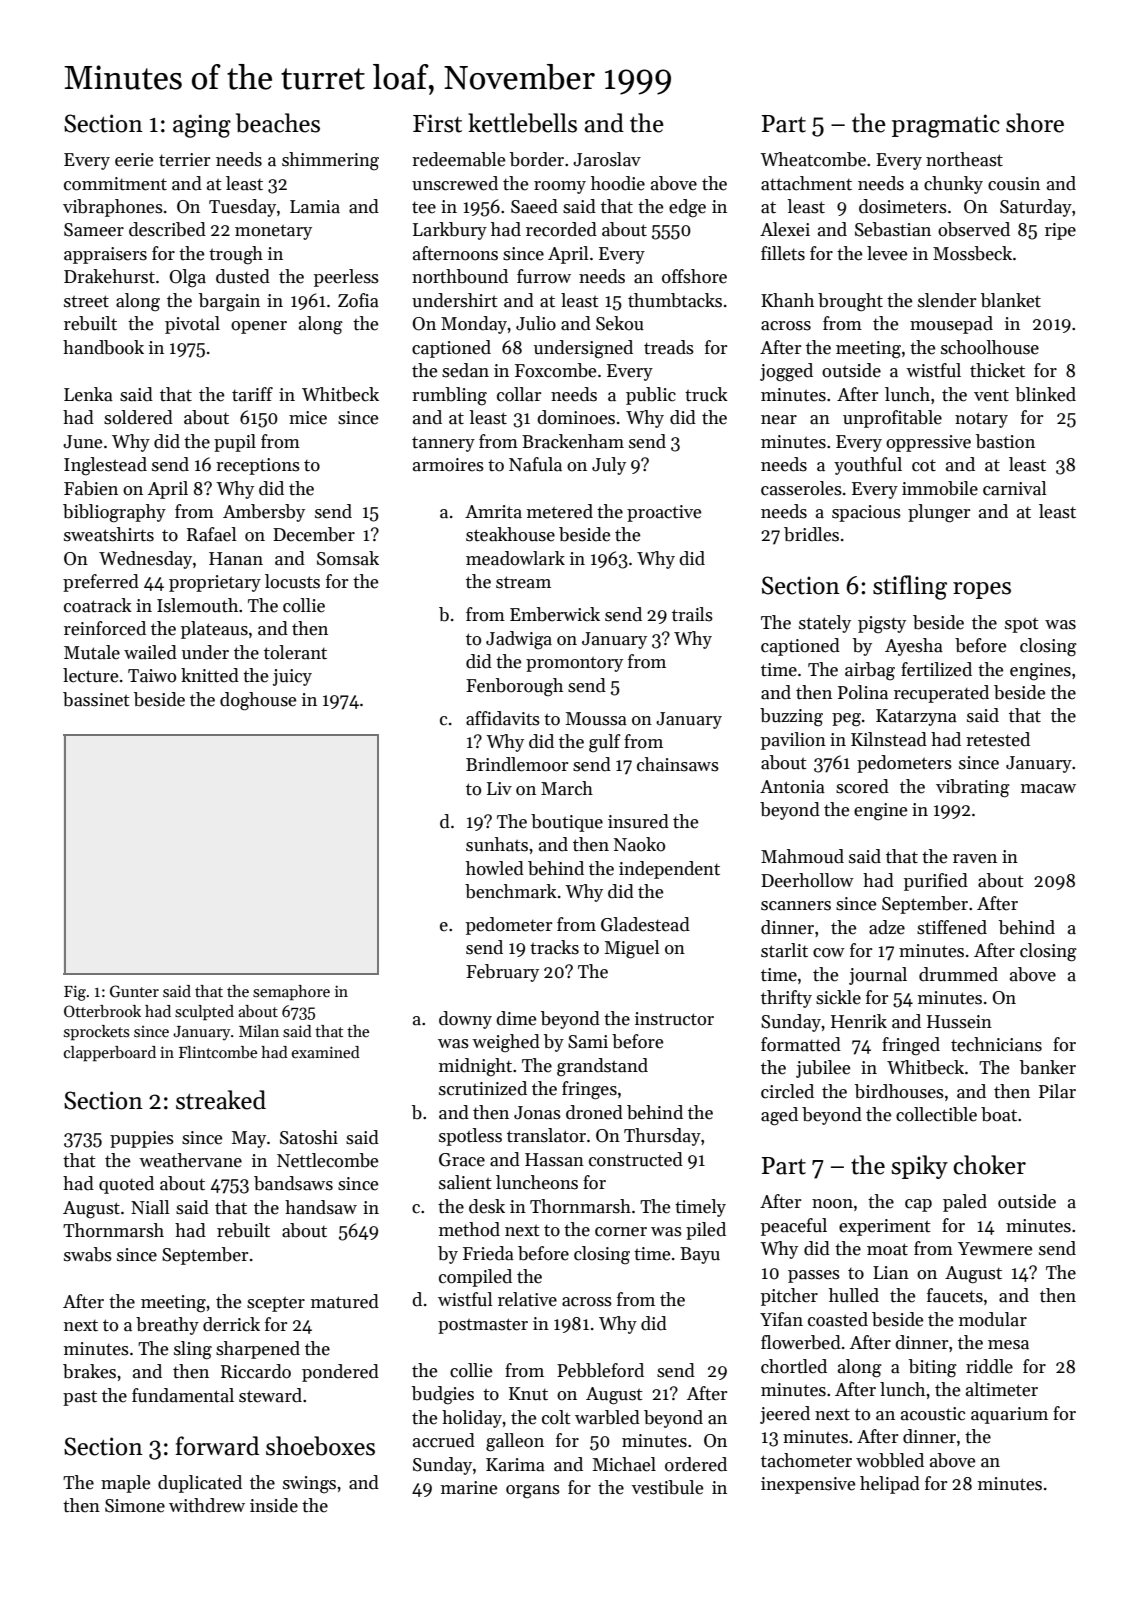  What do you see at coordinates (700, 1255) in the page?
I see `Bayu` at bounding box center [700, 1255].
